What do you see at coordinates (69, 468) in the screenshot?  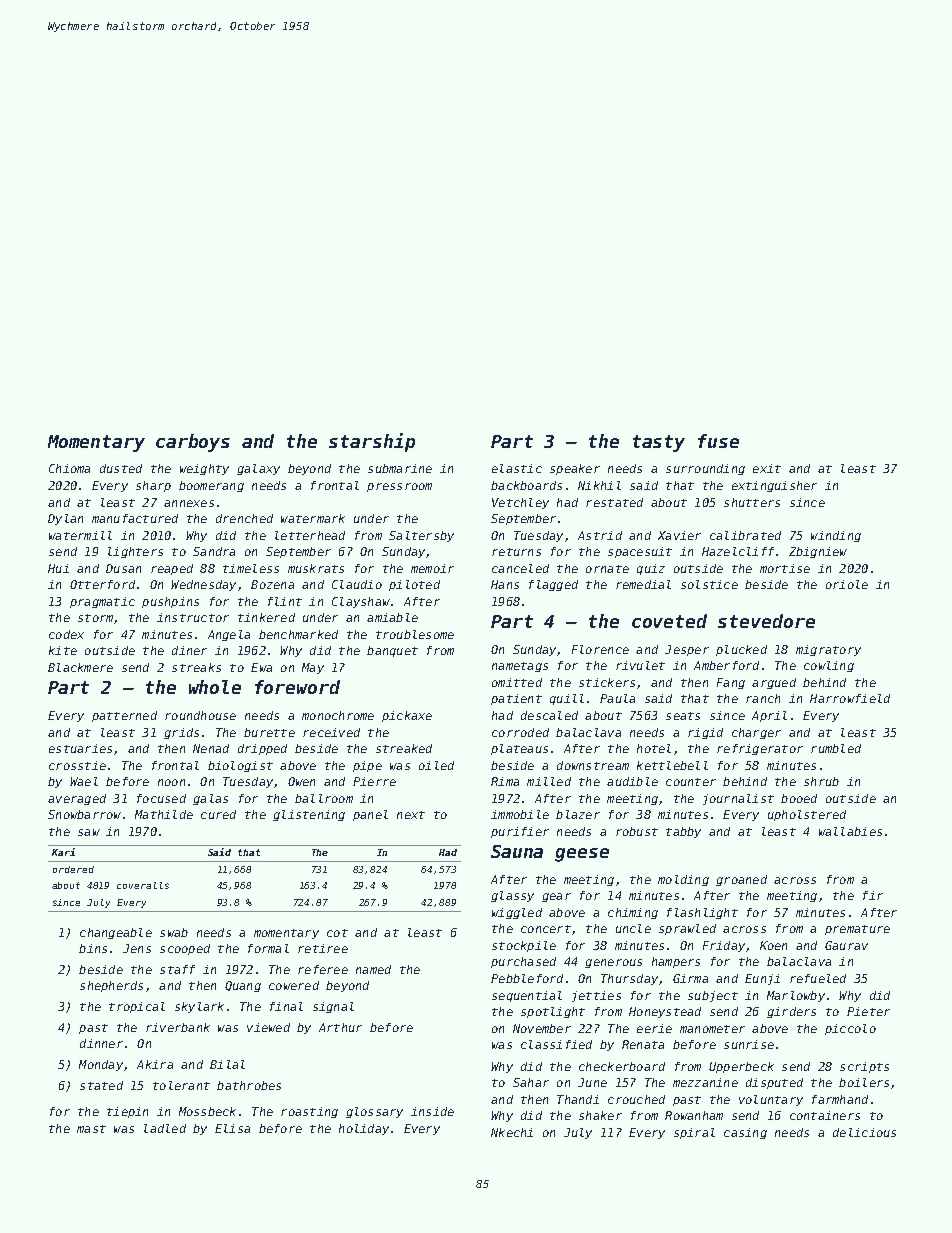 I see `Chioma` at bounding box center [69, 468].
